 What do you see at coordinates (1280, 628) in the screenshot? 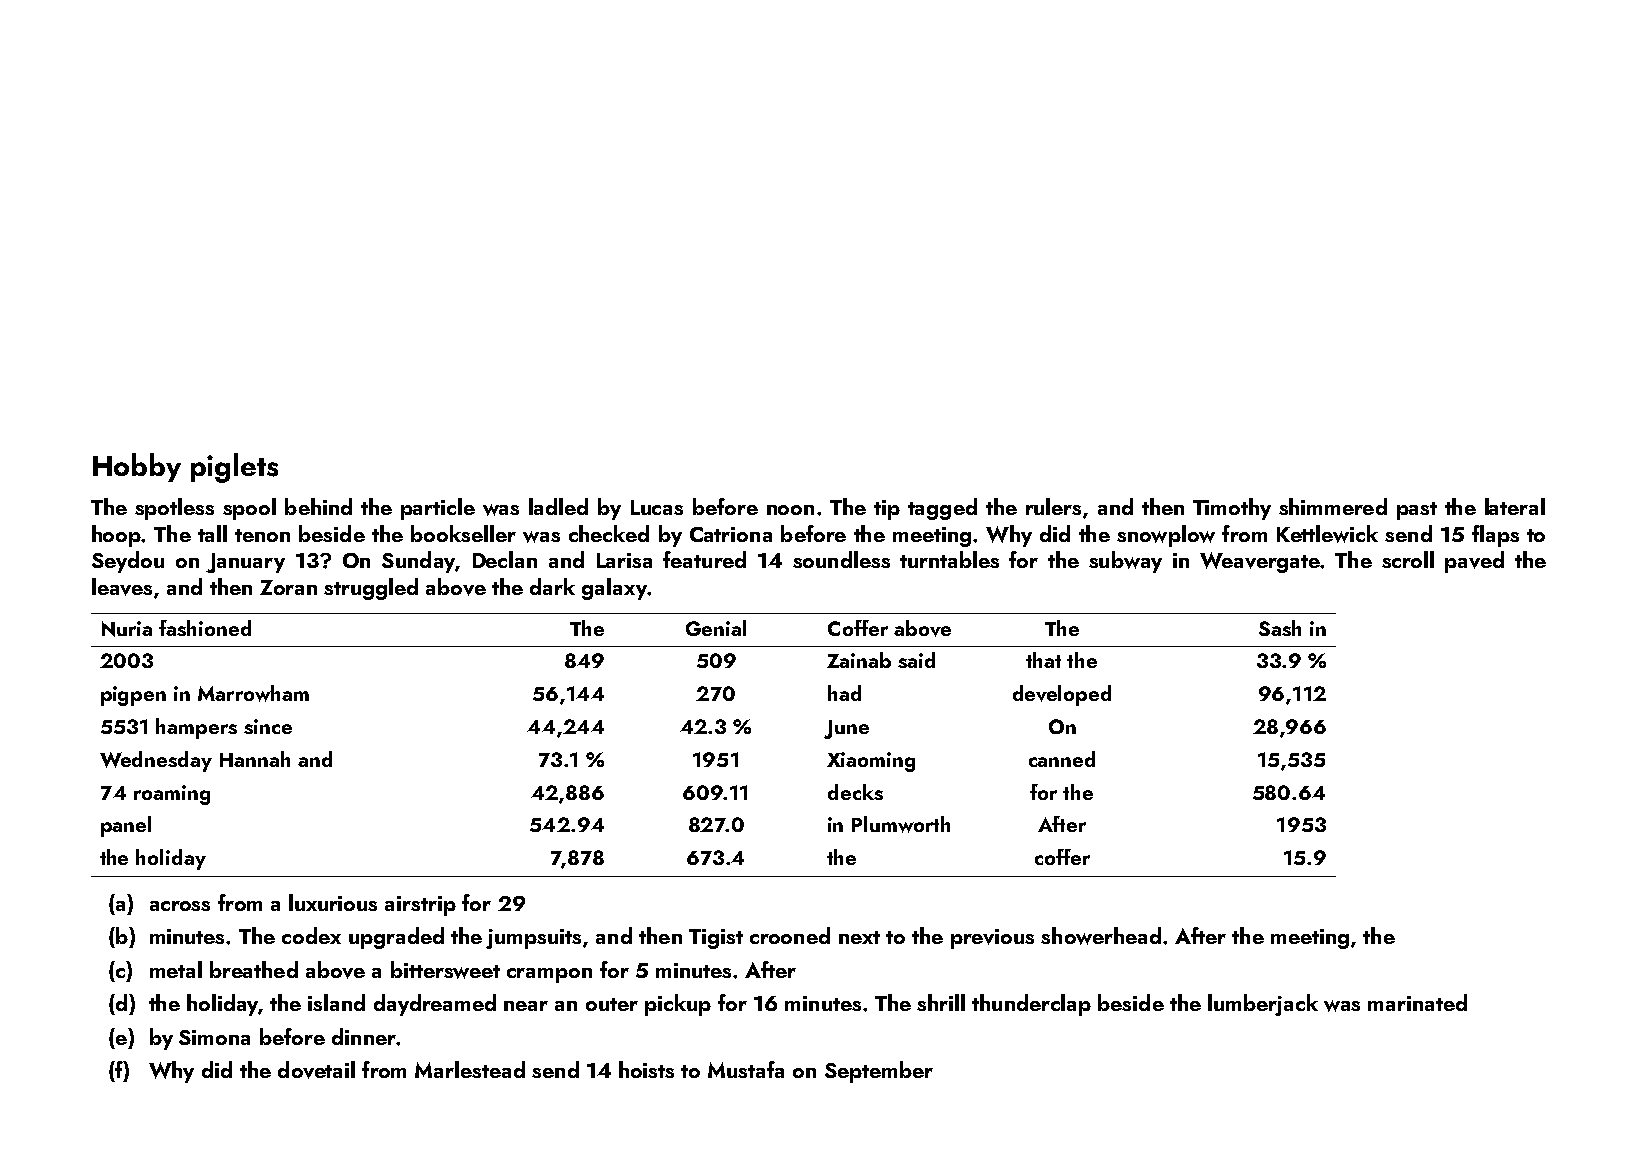
I see `Sash` at bounding box center [1280, 628].
